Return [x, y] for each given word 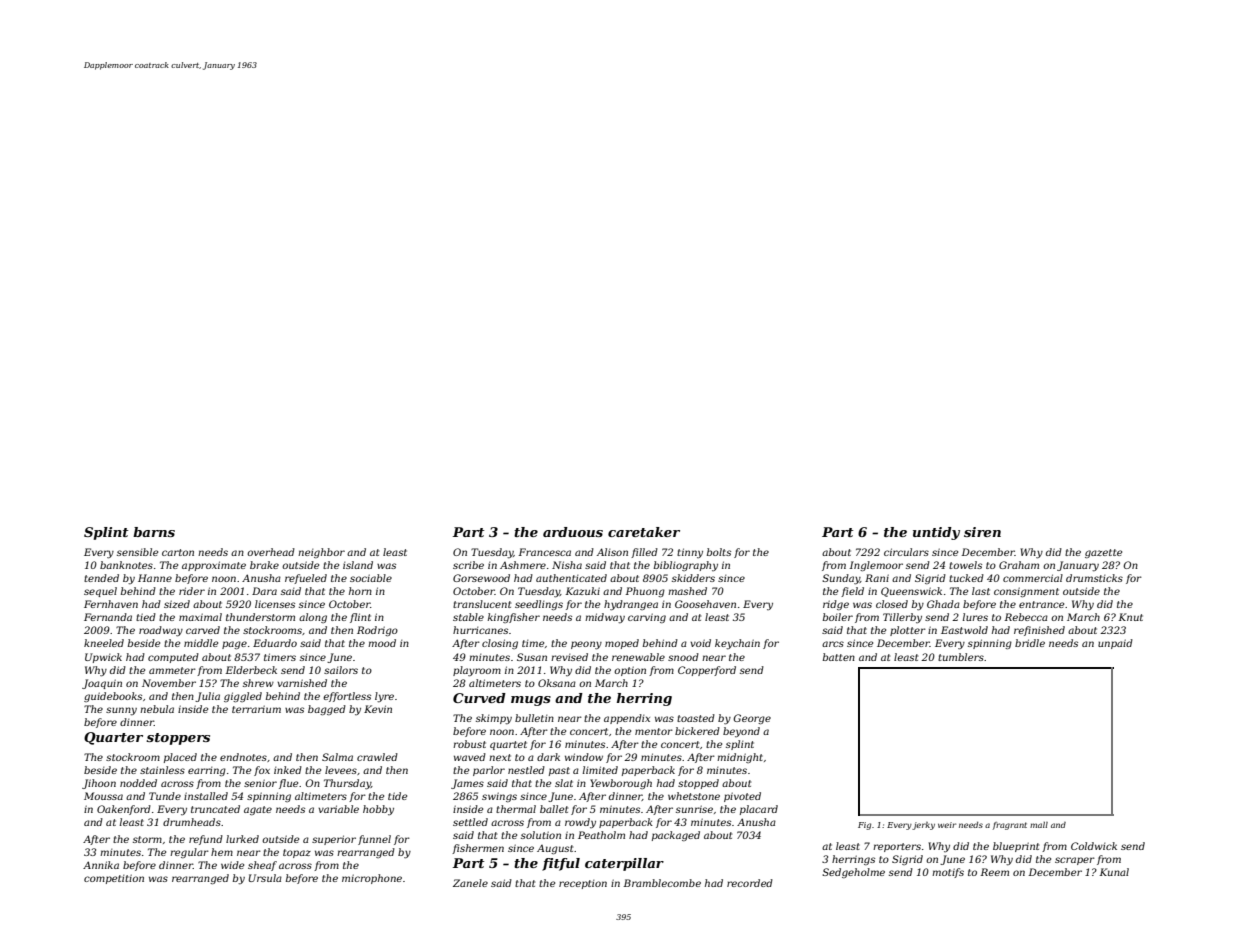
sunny [121, 711]
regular [189, 853]
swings [499, 797]
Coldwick [1094, 846]
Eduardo [275, 643]
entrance [1041, 604]
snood [683, 657]
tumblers [961, 657]
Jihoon [99, 784]
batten [839, 657]
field [852, 592]
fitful [561, 864]
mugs [531, 701]
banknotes [126, 565]
